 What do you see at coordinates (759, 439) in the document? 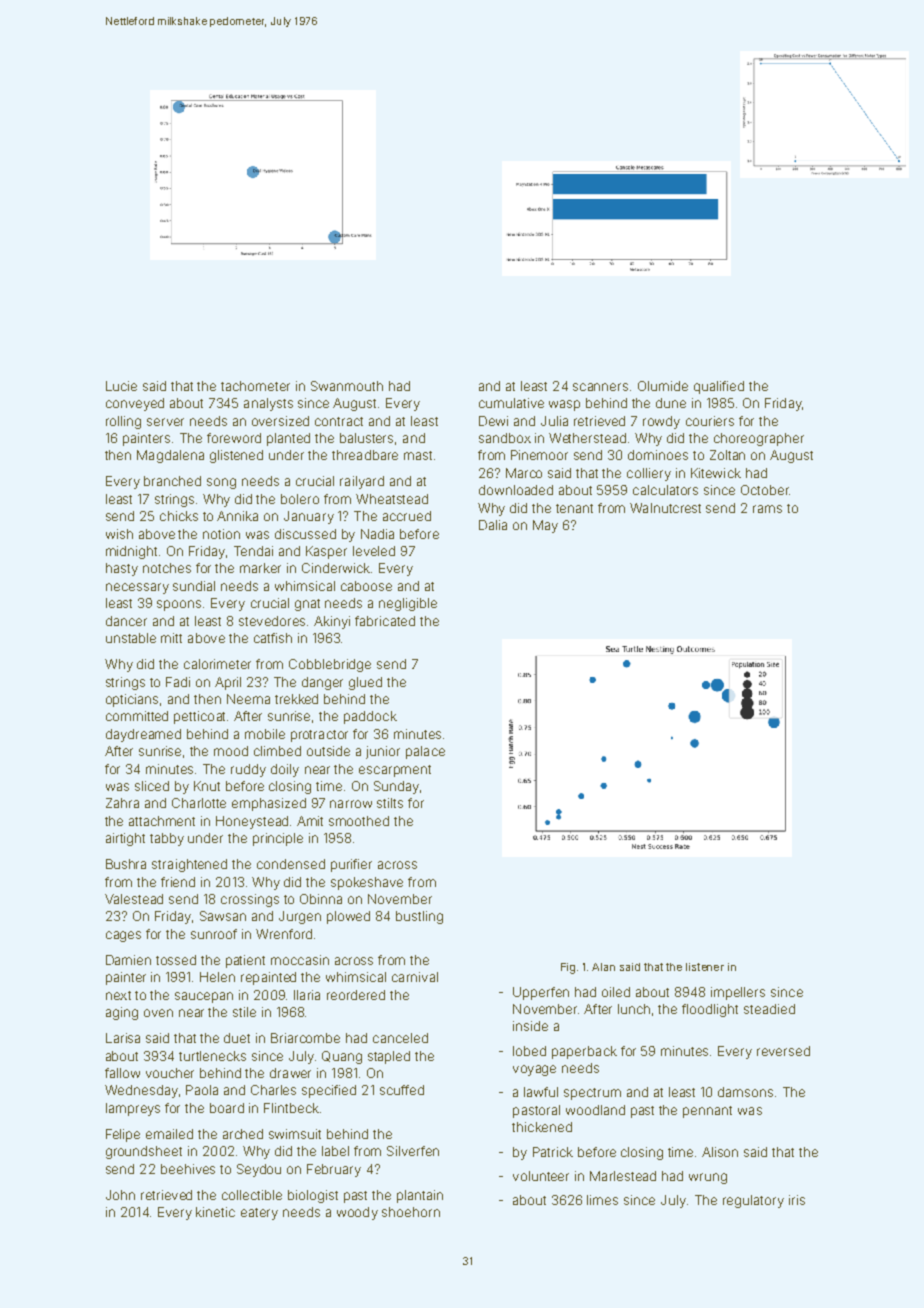
I see `choreographer` at bounding box center [759, 439].
